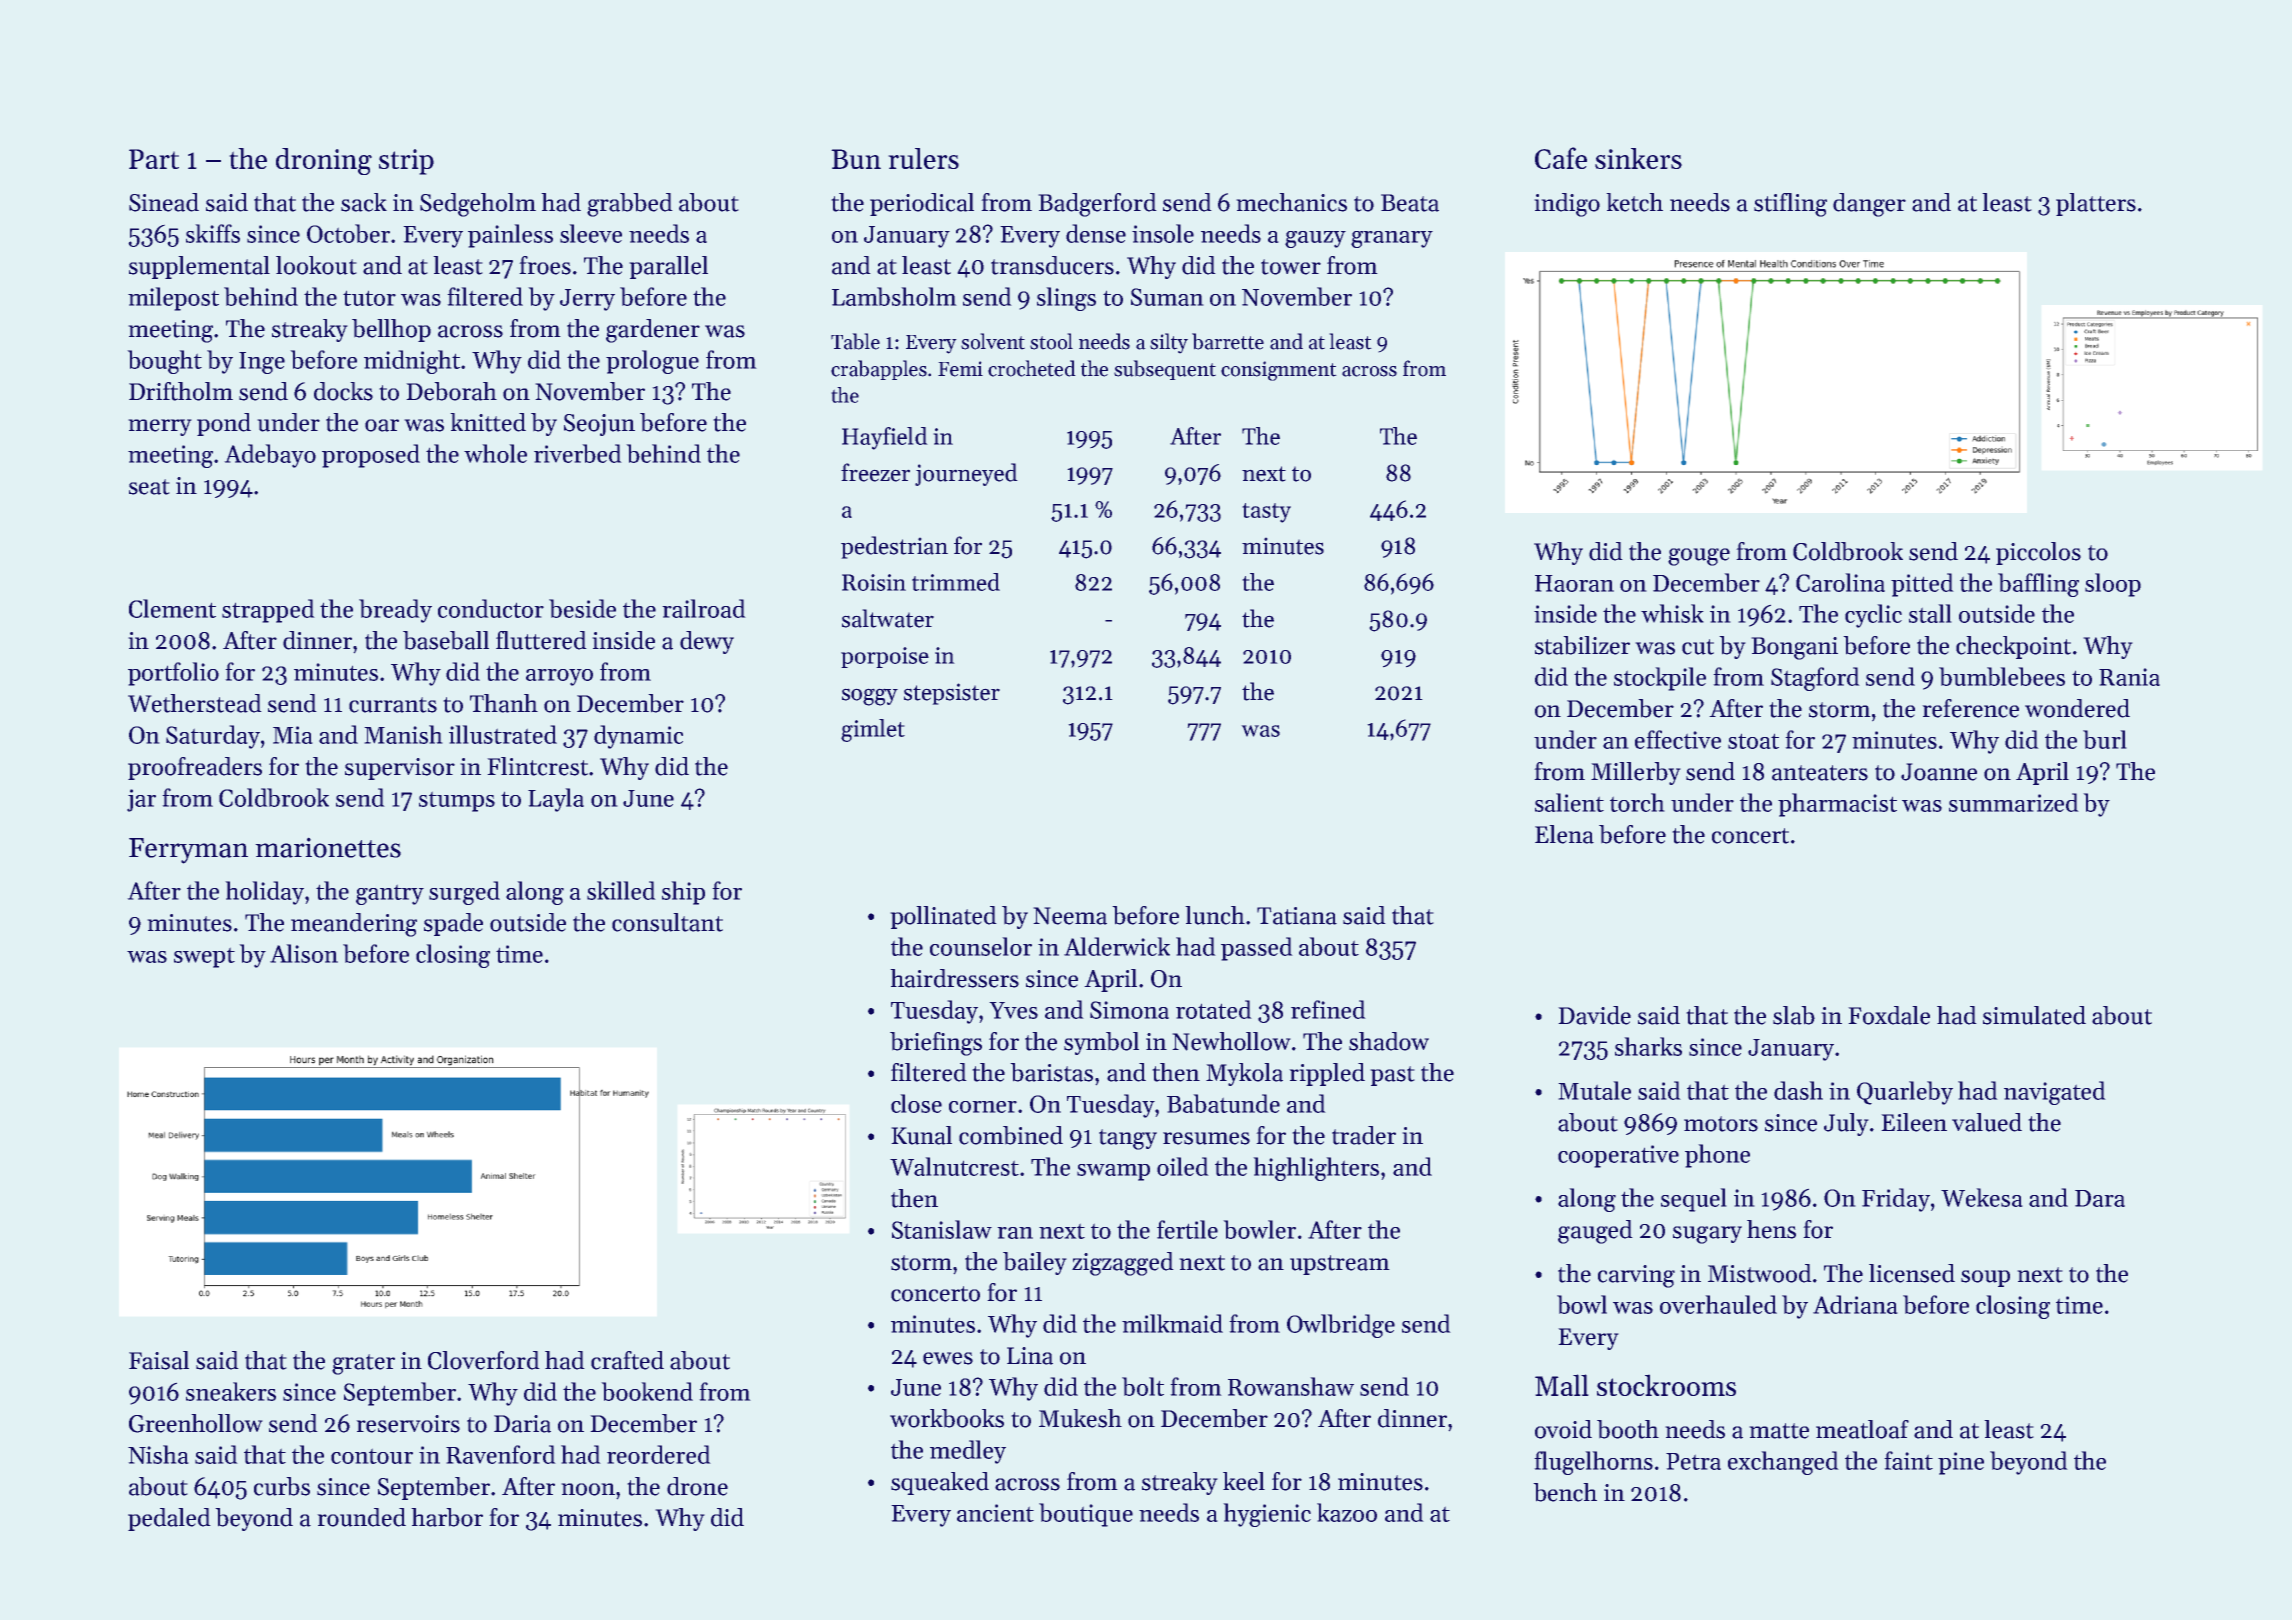 Image resolution: width=2292 pixels, height=1620 pixels. I want to click on consignment, so click(1278, 371).
